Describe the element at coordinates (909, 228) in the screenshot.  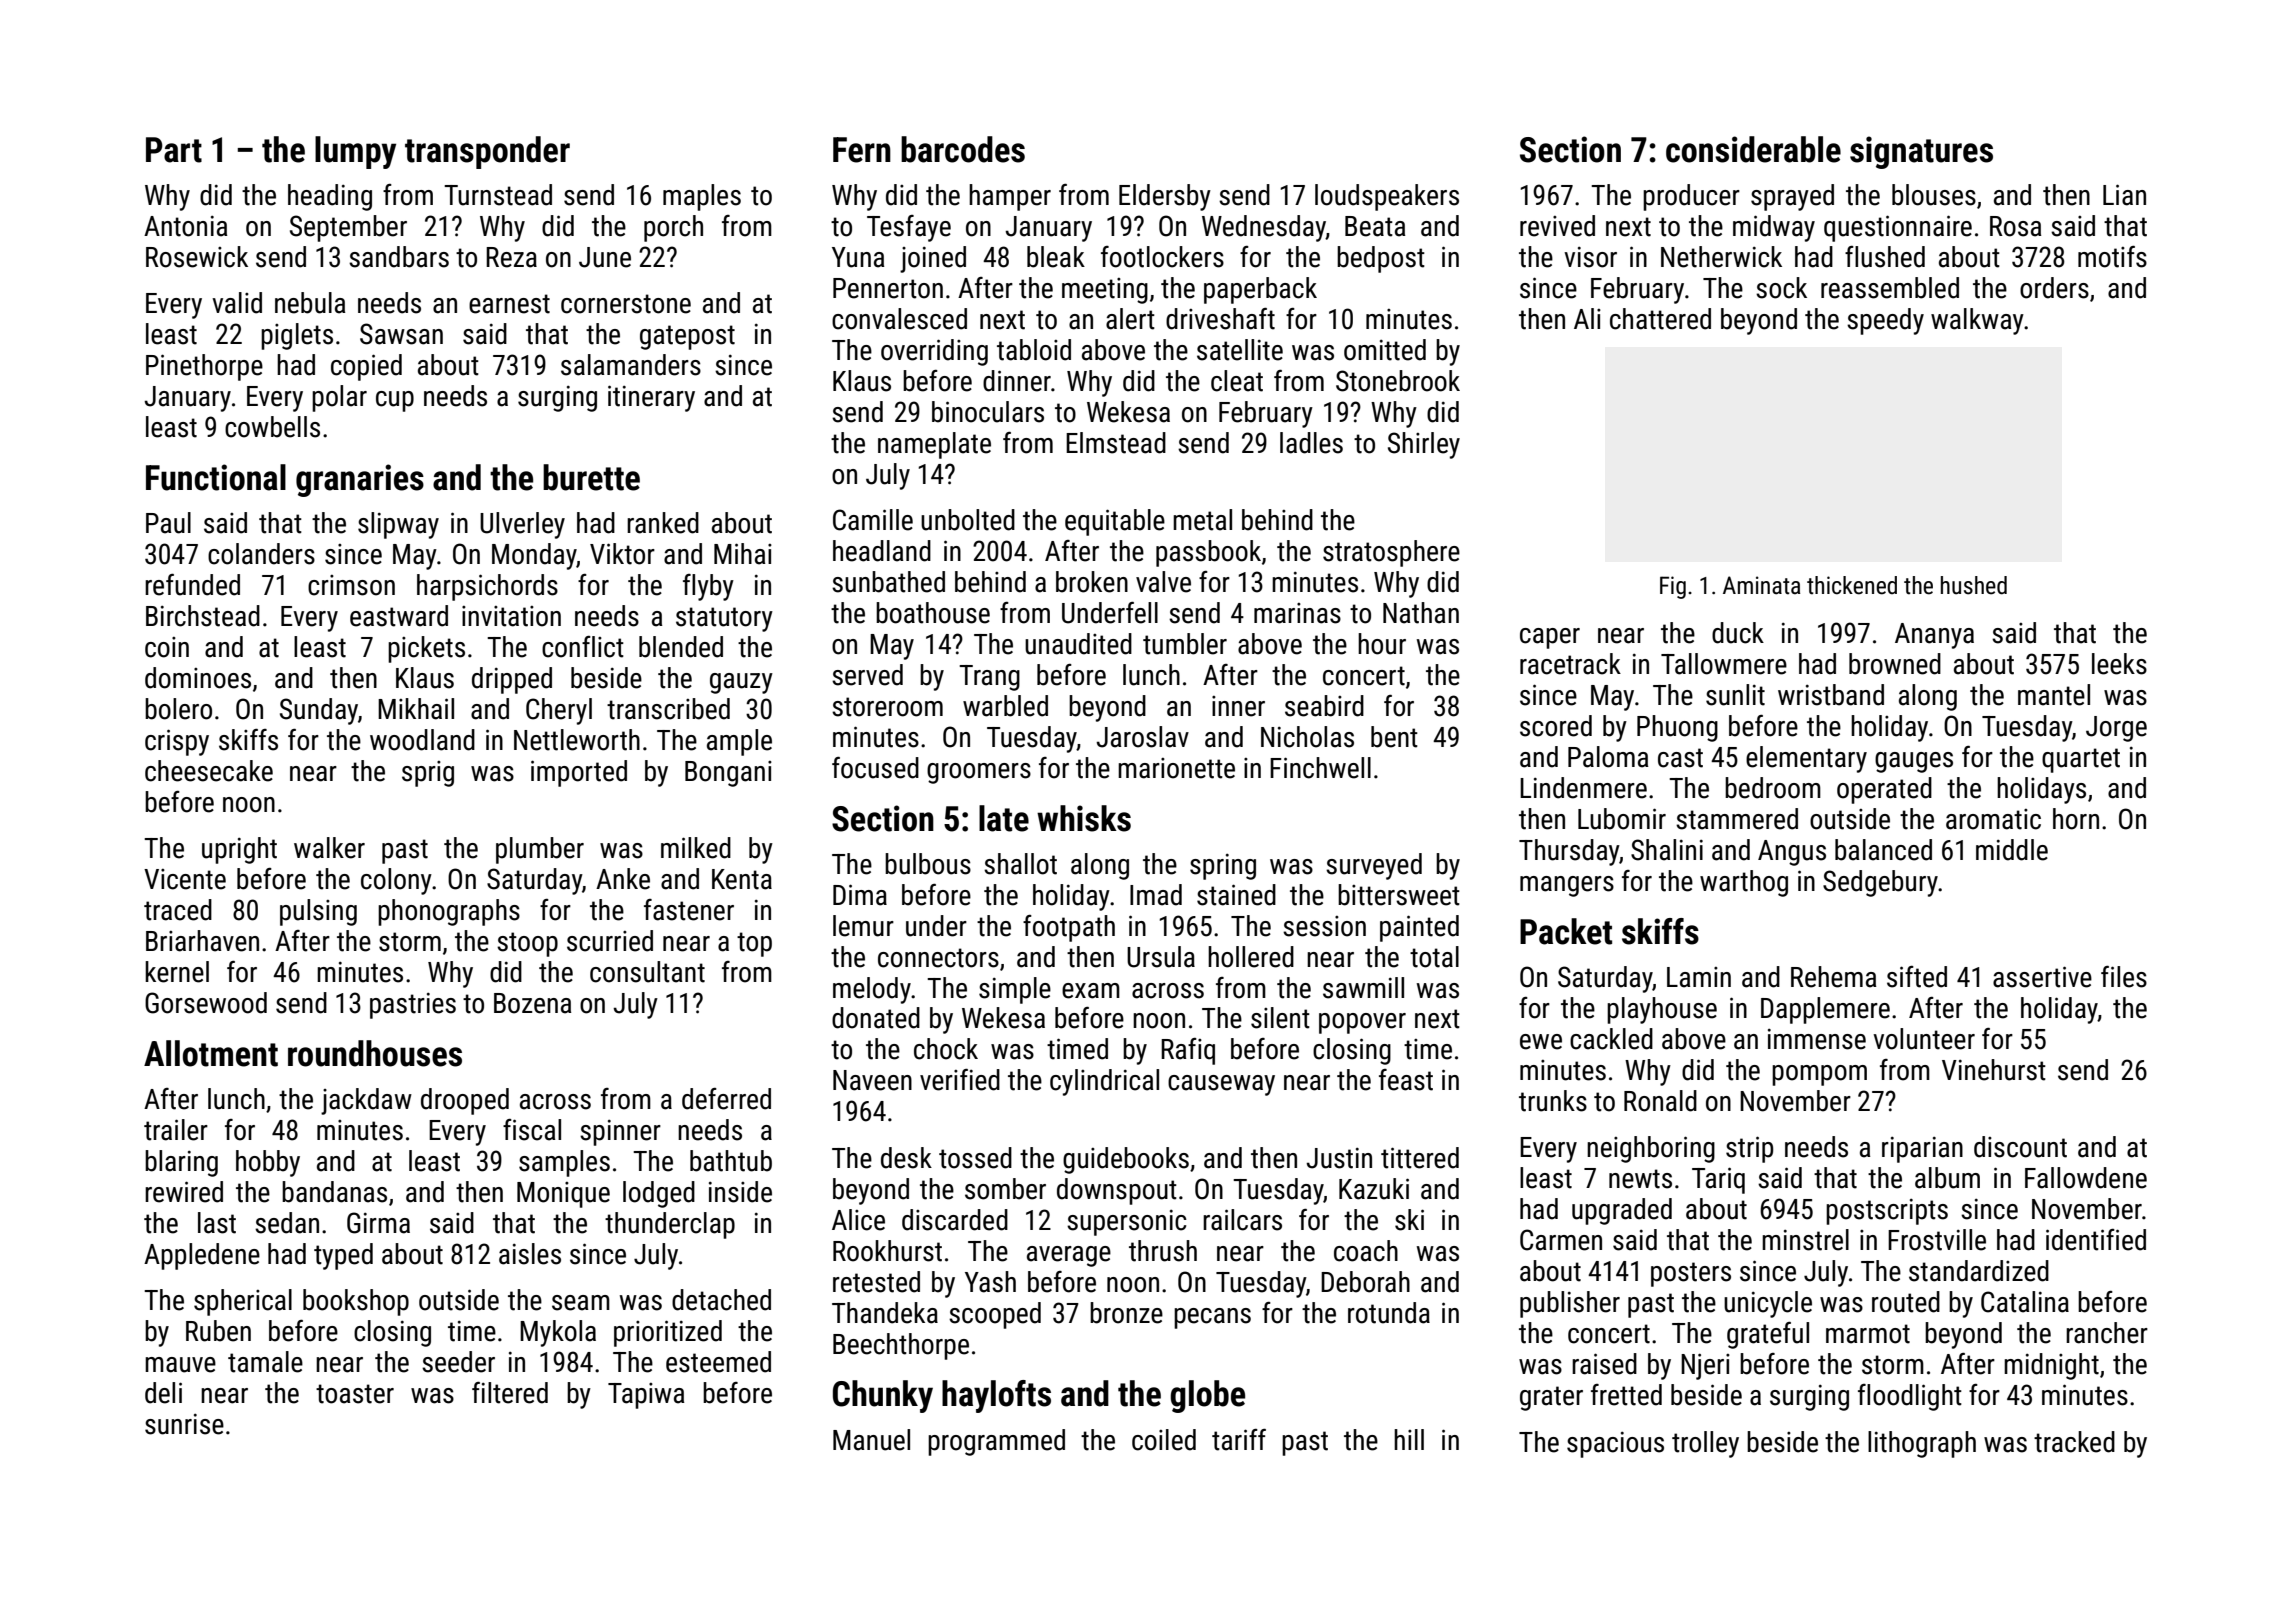
I see `Tesfaye` at that location.
